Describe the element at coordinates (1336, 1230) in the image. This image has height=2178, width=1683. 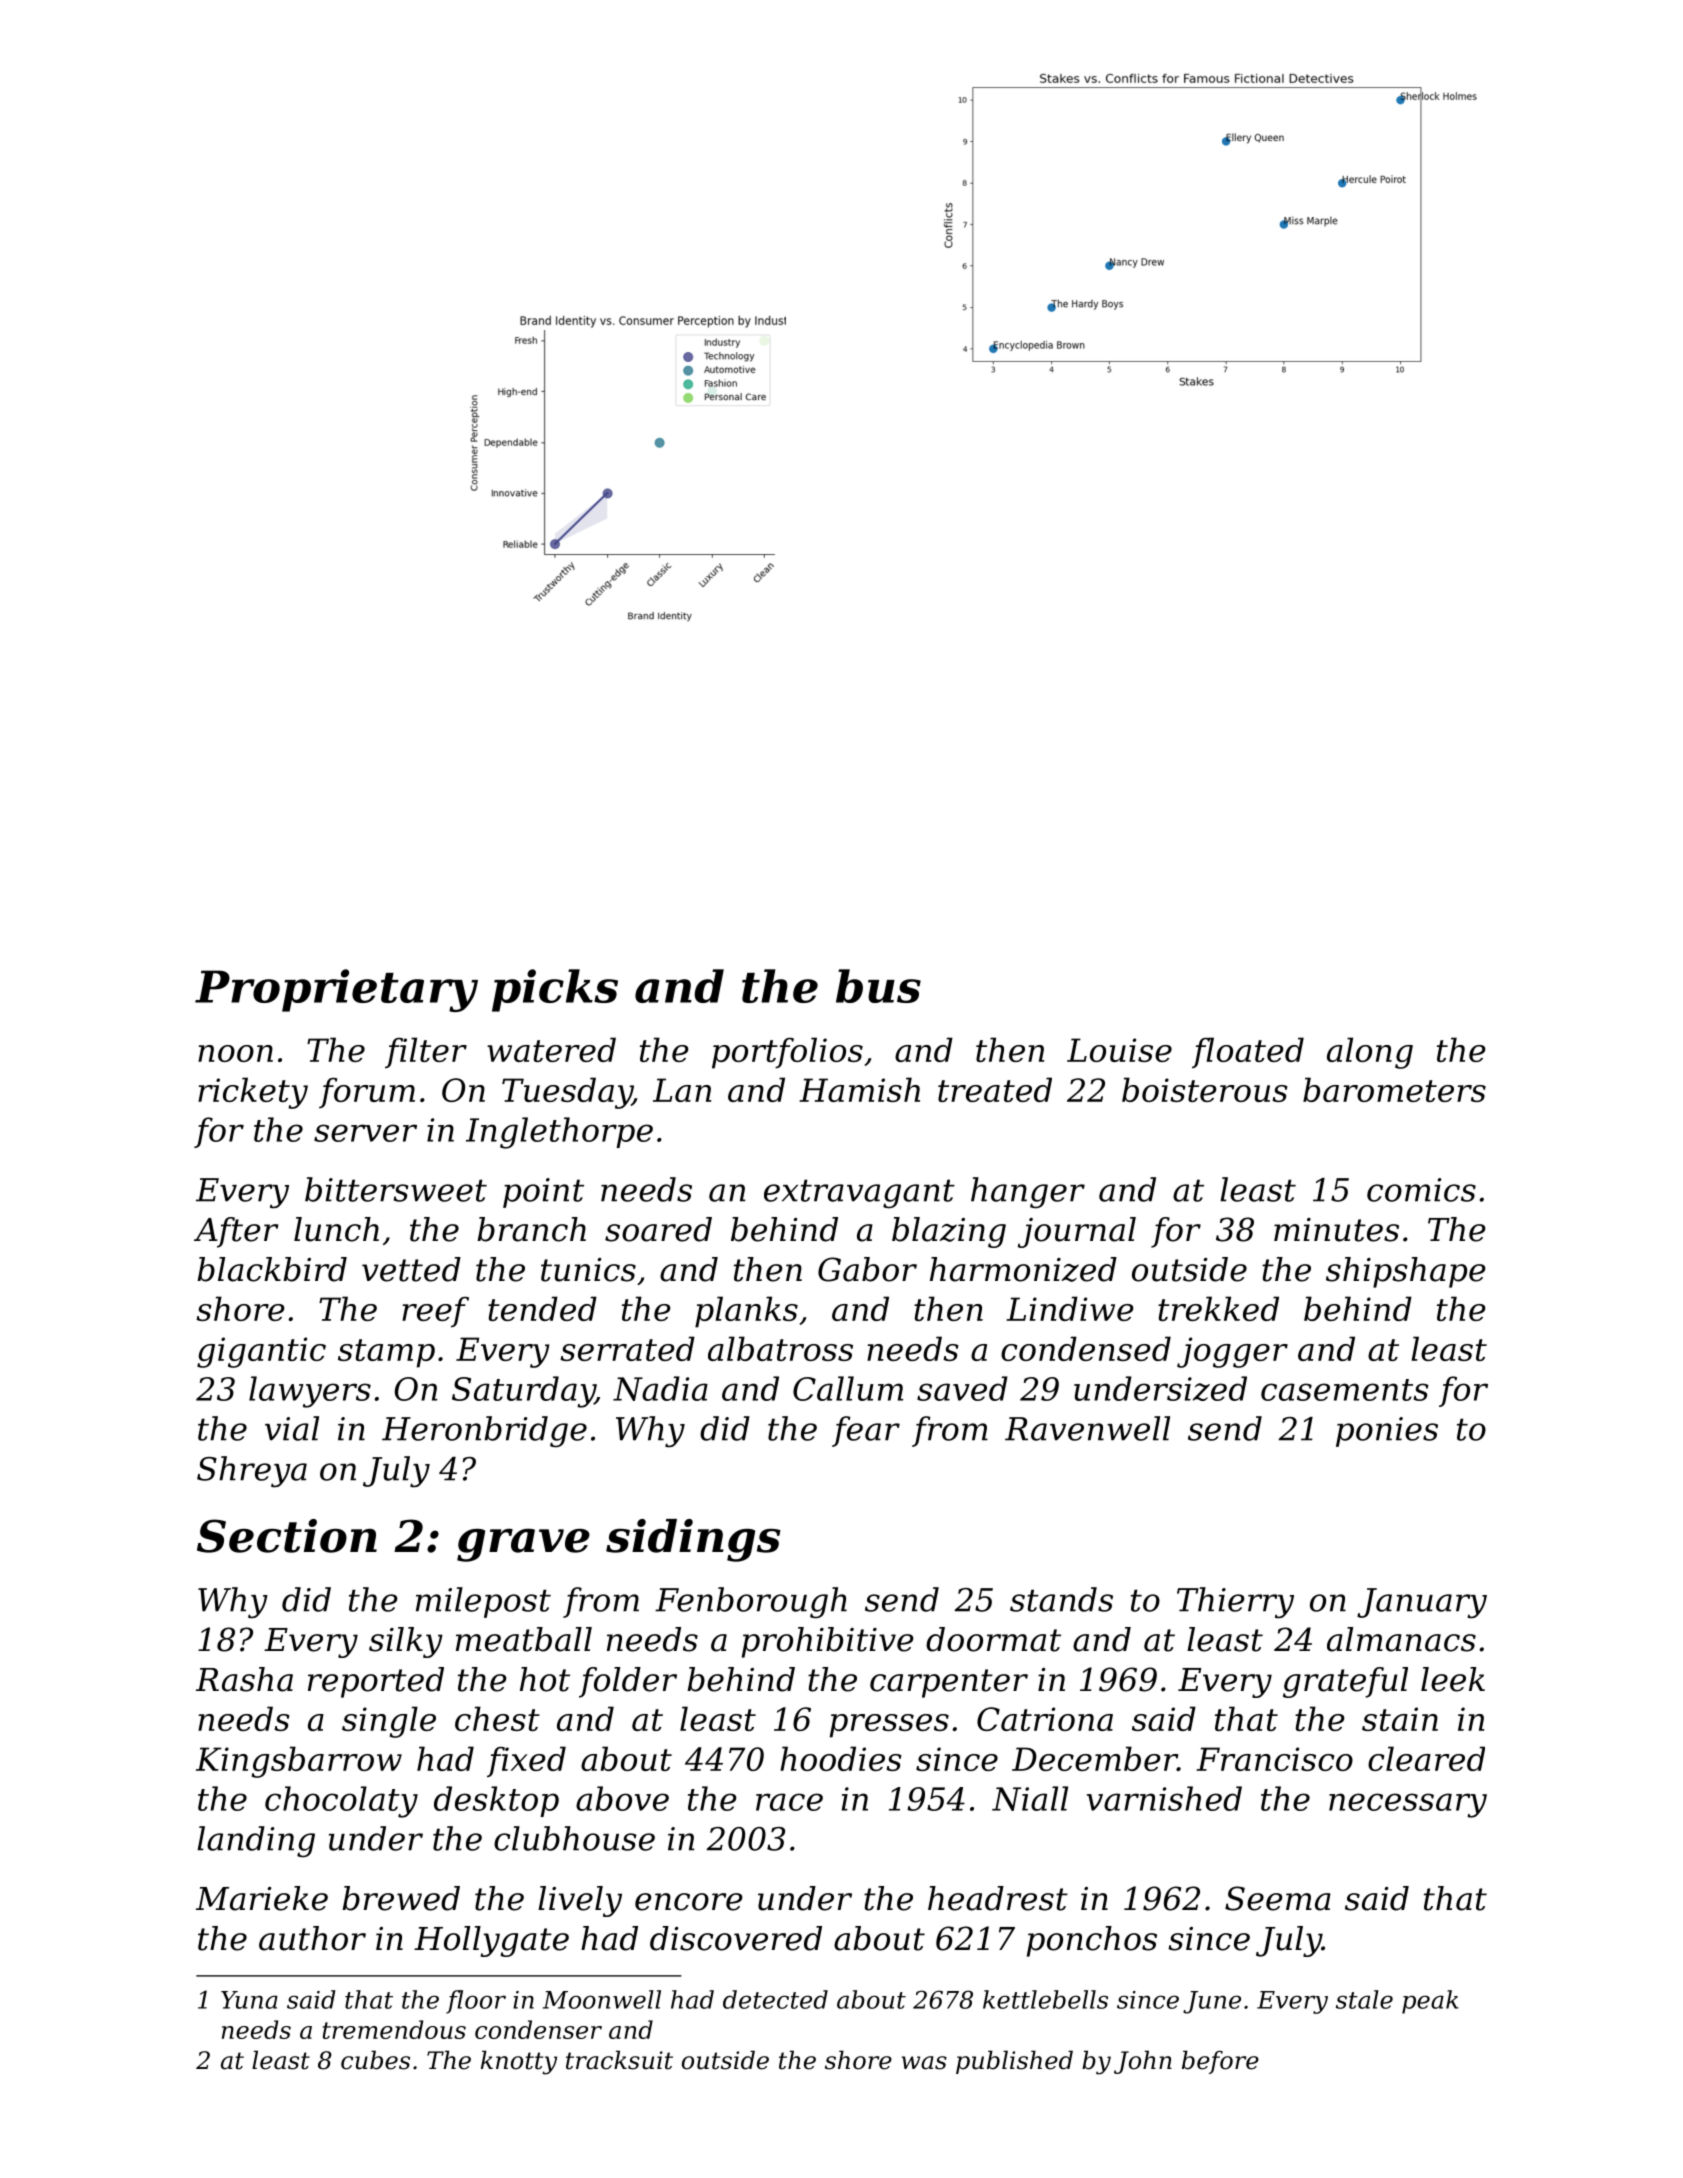
I see `minutes` at that location.
